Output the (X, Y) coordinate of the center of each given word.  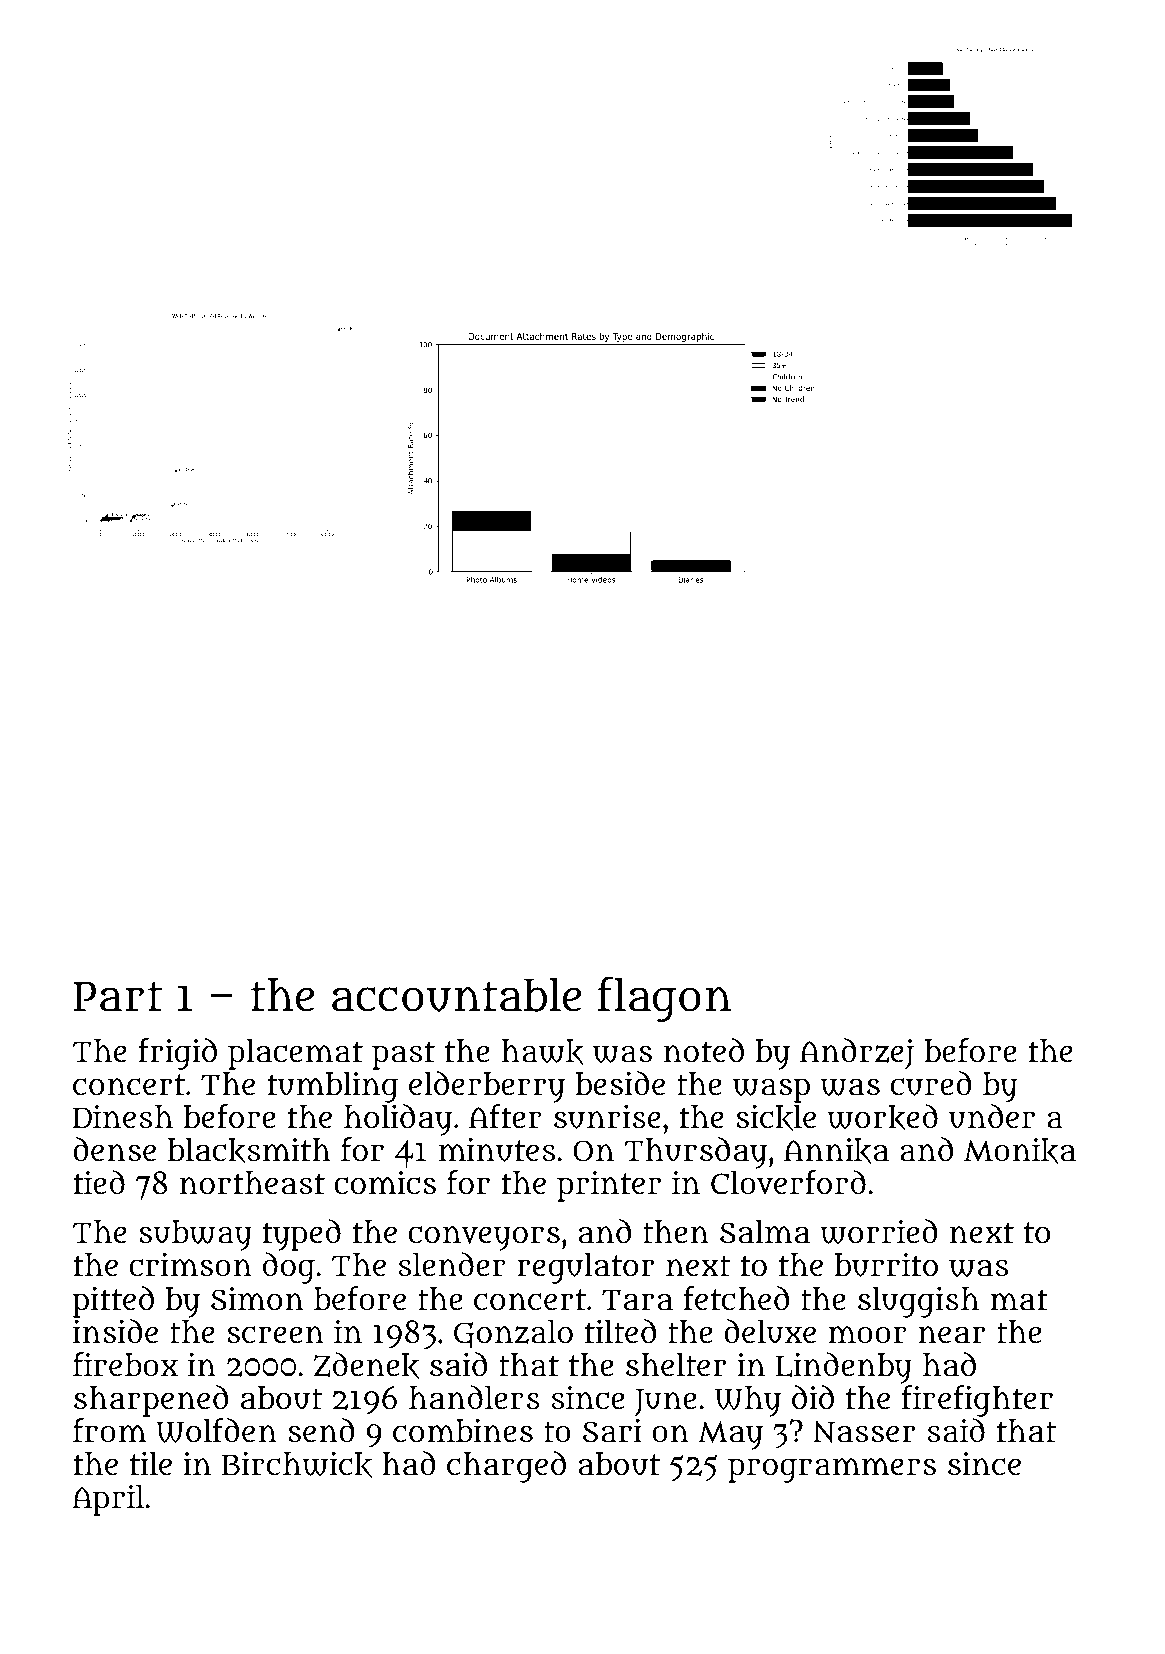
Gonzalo (513, 1334)
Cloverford (788, 1182)
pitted (113, 1302)
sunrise (607, 1116)
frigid (177, 1054)
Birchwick (297, 1464)
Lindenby (844, 1368)
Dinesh (123, 1116)
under (992, 1116)
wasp (771, 1091)
